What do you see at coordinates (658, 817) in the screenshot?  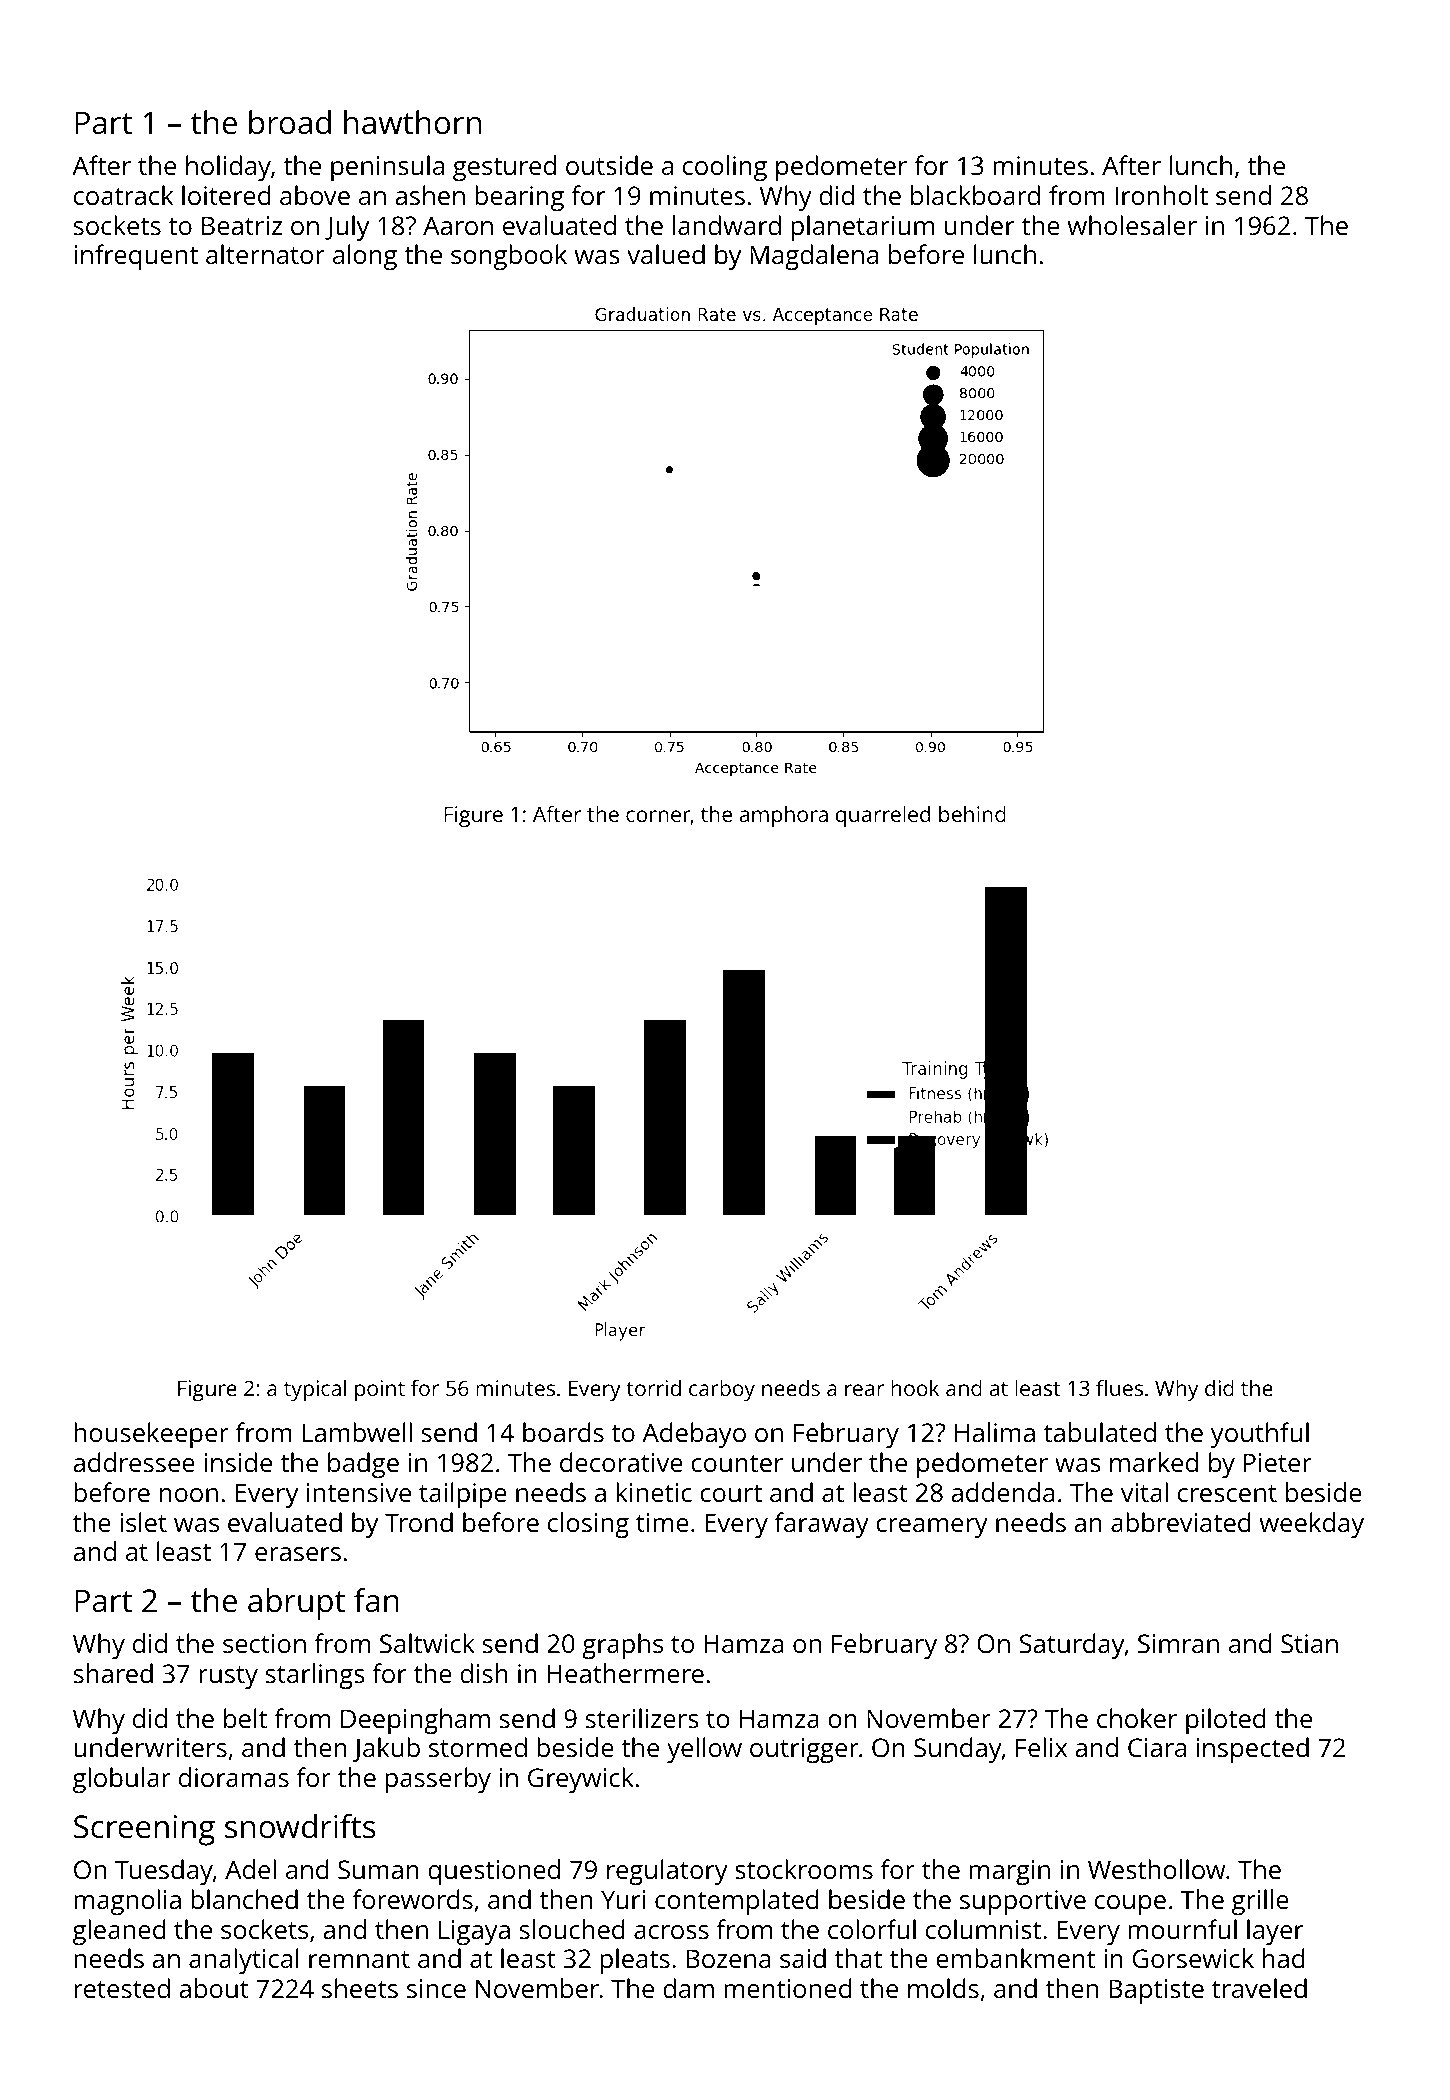 I see `corner` at bounding box center [658, 817].
